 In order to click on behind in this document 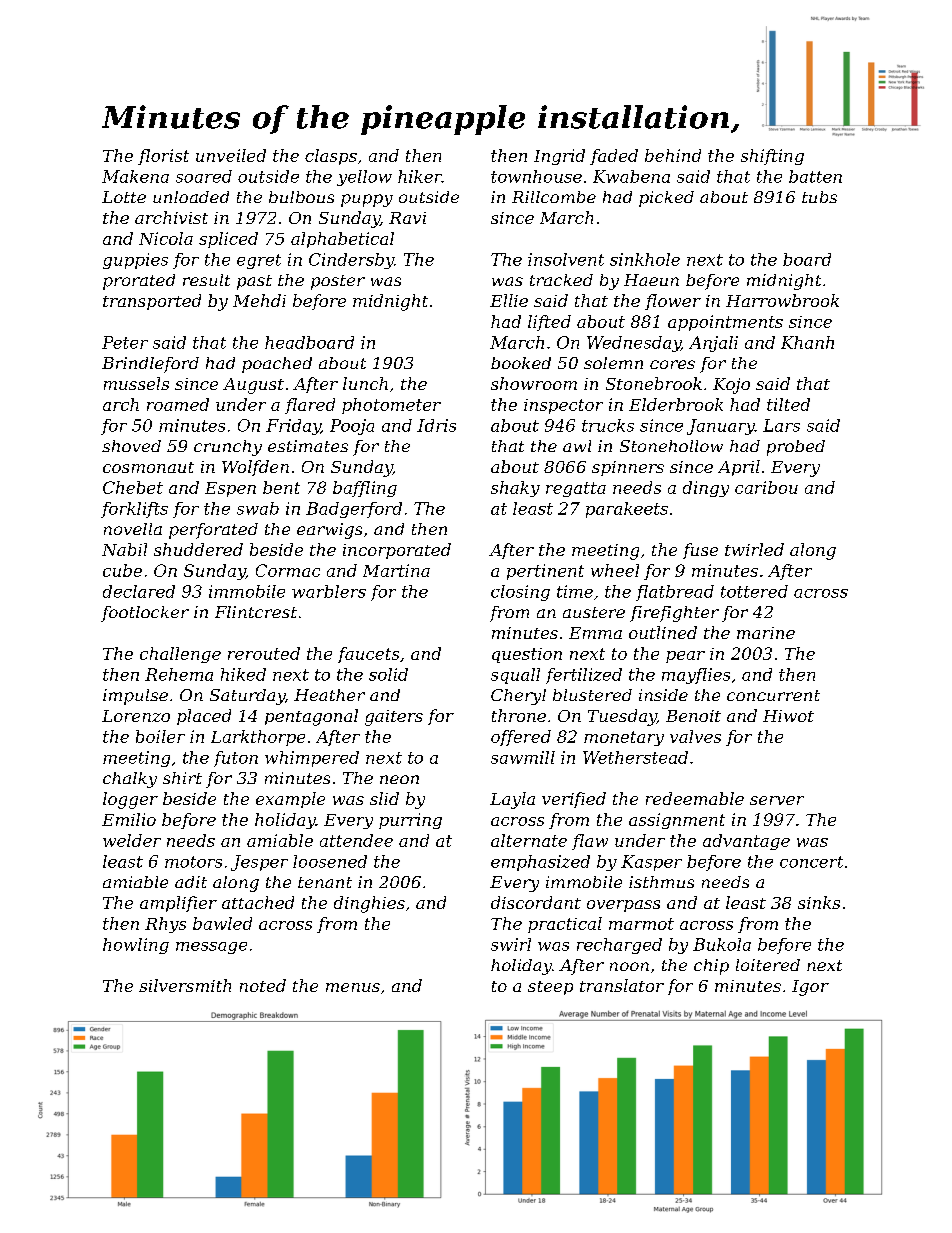, I will do `click(673, 155)`.
